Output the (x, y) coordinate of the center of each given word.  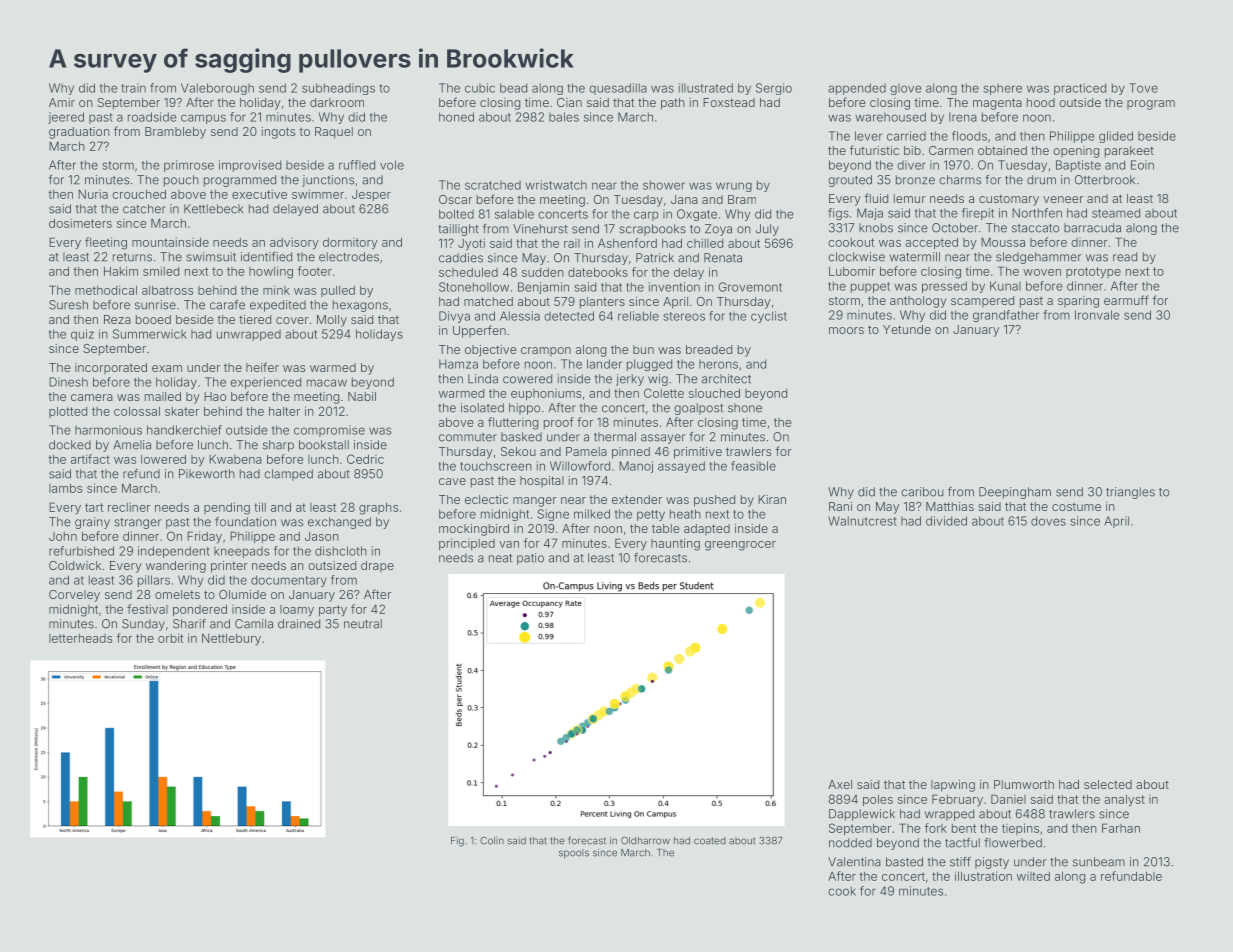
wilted (1033, 876)
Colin (492, 841)
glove (906, 89)
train (133, 88)
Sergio (774, 89)
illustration (983, 876)
